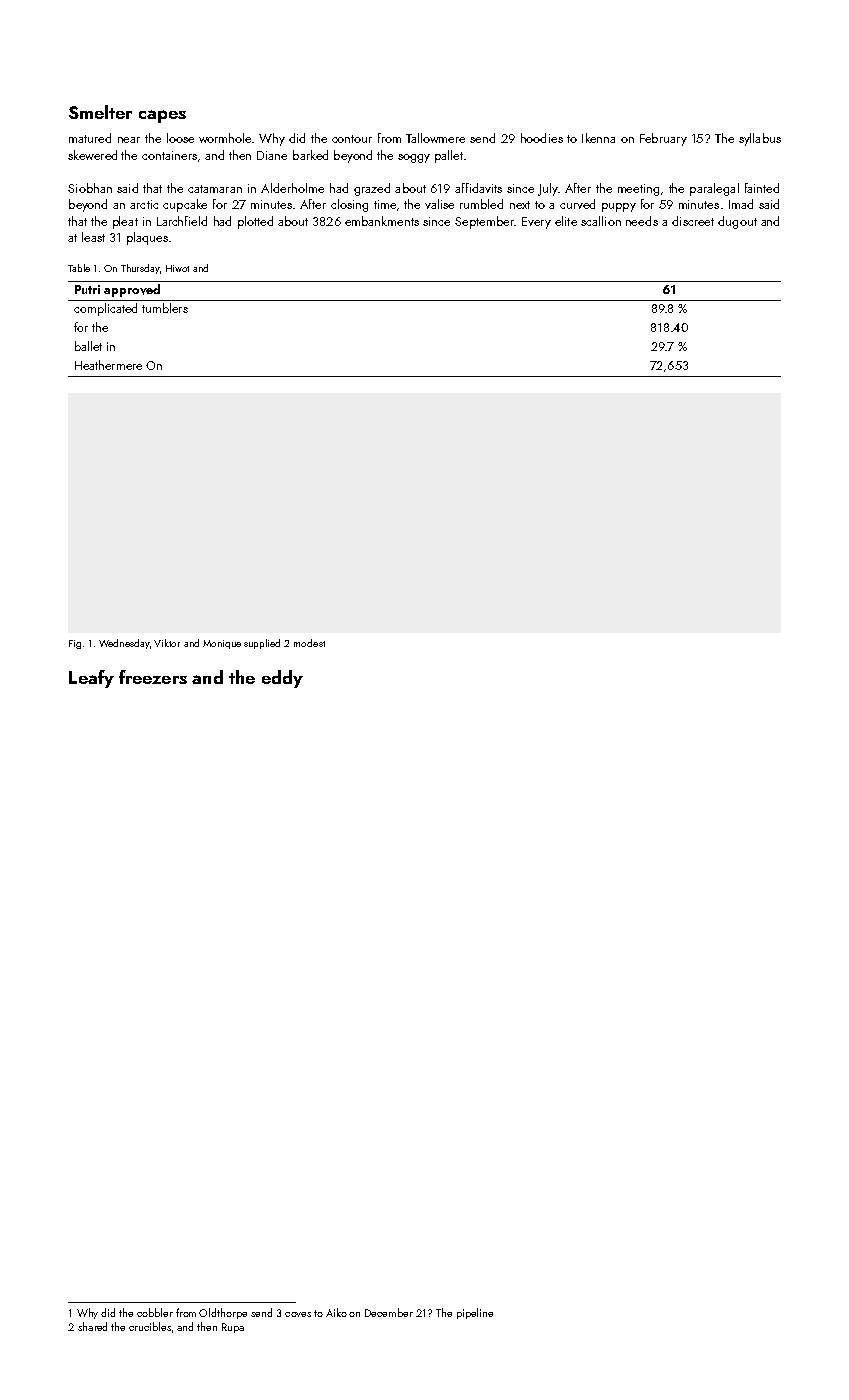  Describe the element at coordinates (167, 643) in the screenshot. I see `Viktor` at that location.
